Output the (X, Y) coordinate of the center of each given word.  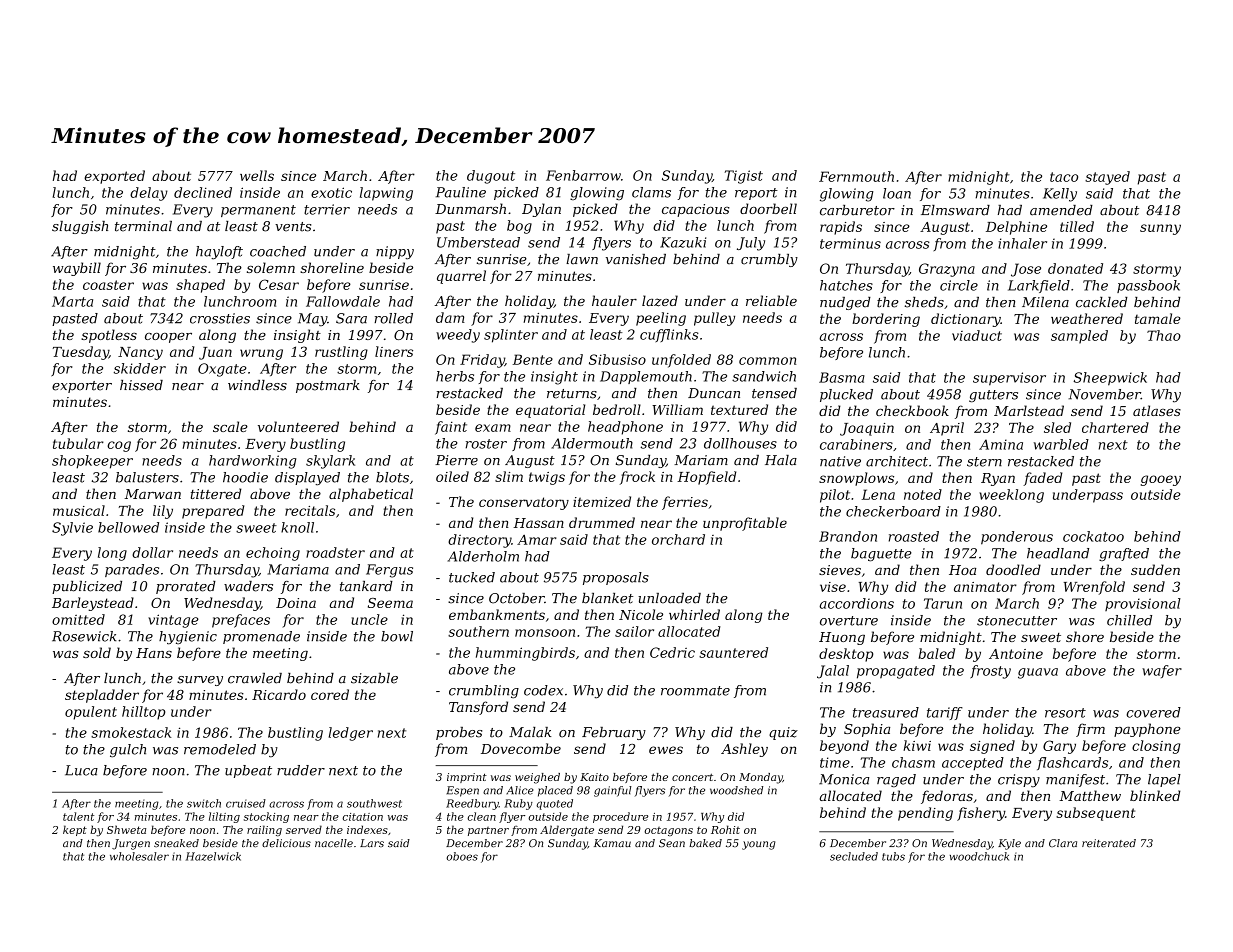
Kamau (612, 843)
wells (257, 175)
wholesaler (139, 856)
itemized (602, 501)
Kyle (1009, 844)
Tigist (744, 177)
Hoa (962, 570)
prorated (186, 587)
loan (897, 193)
